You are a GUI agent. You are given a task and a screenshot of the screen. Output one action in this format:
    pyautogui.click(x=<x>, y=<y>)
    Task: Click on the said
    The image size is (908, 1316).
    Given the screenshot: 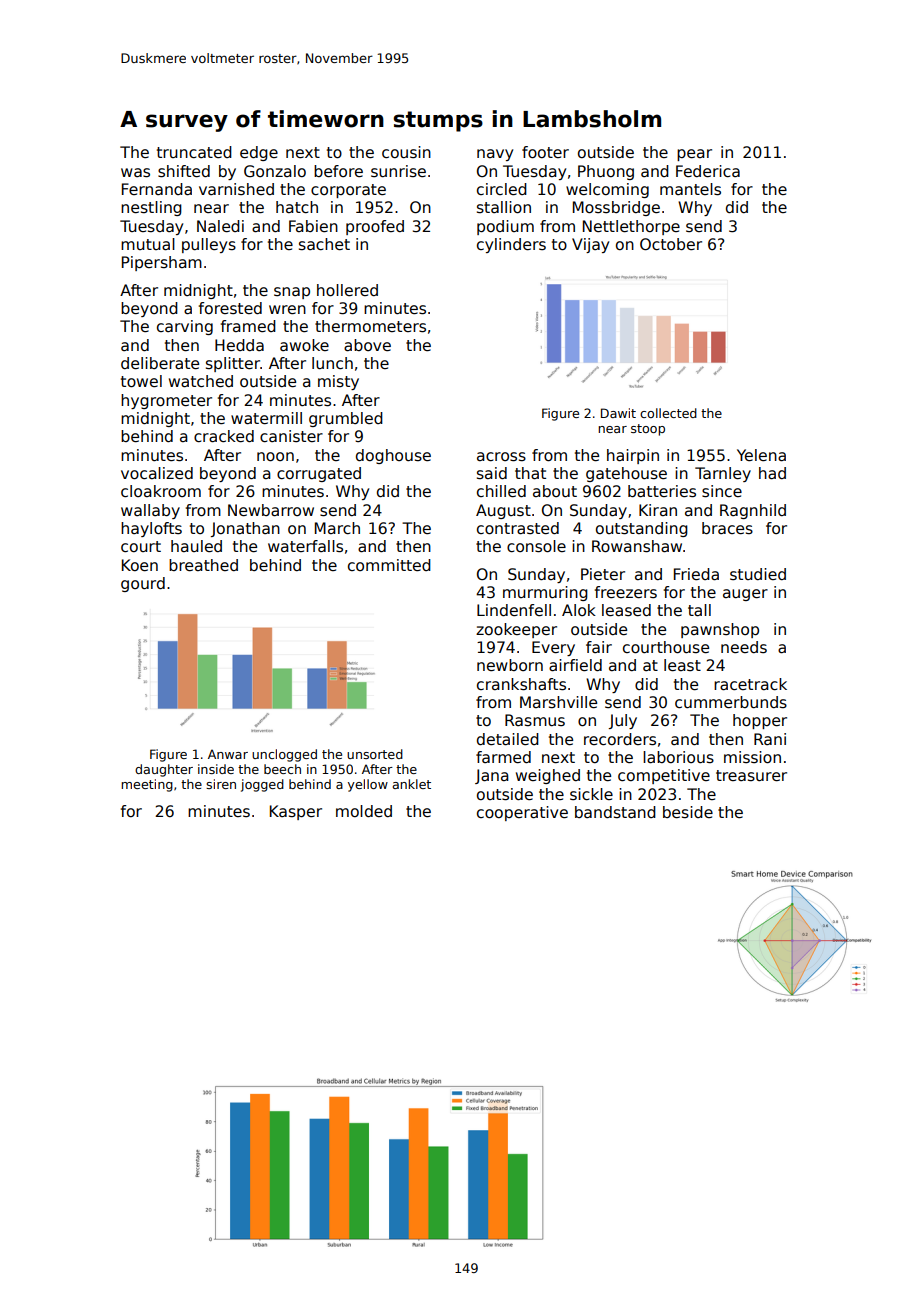 What is the action you would take?
    pyautogui.click(x=492, y=473)
